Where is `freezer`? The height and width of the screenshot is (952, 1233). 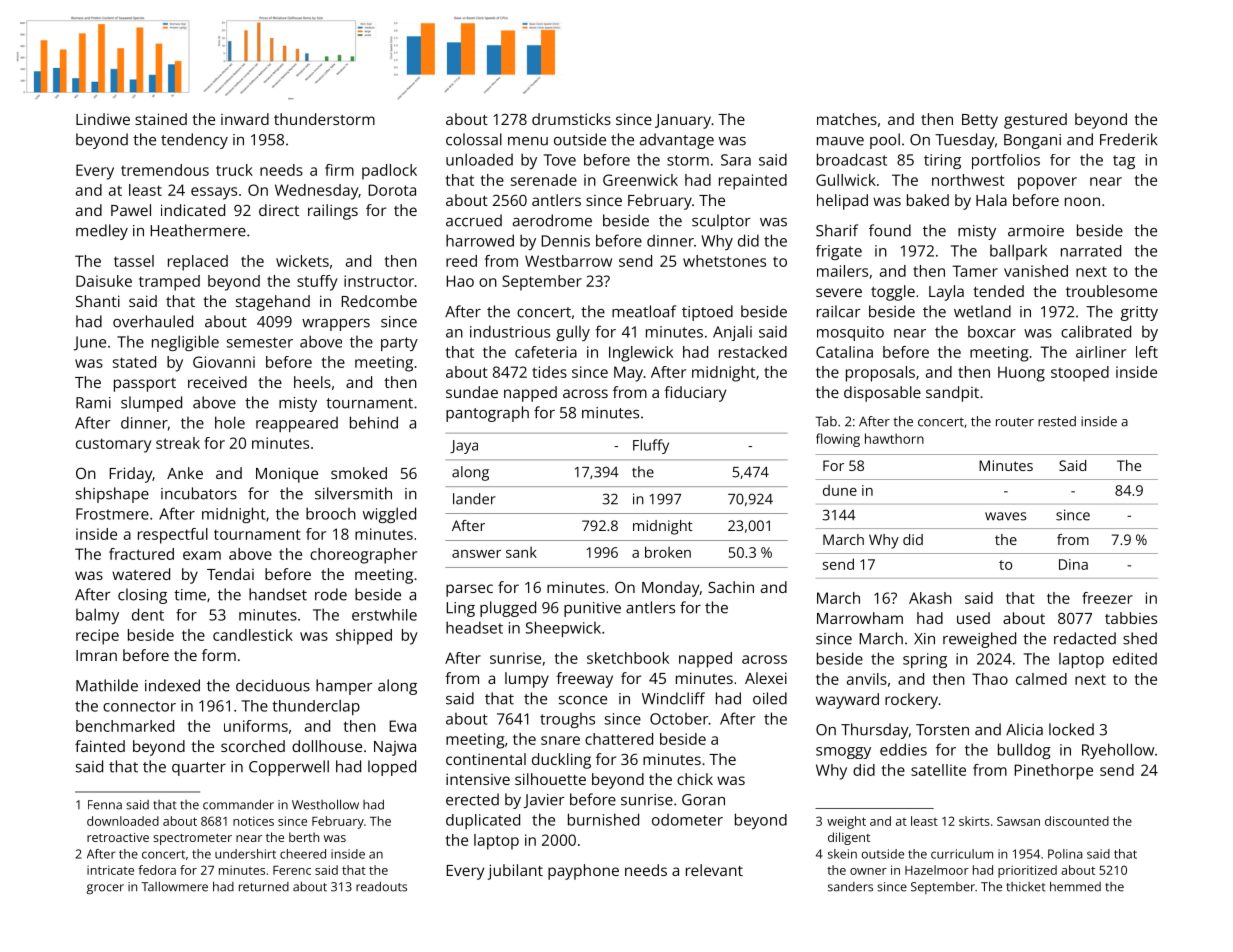 freezer is located at coordinates (1107, 598).
